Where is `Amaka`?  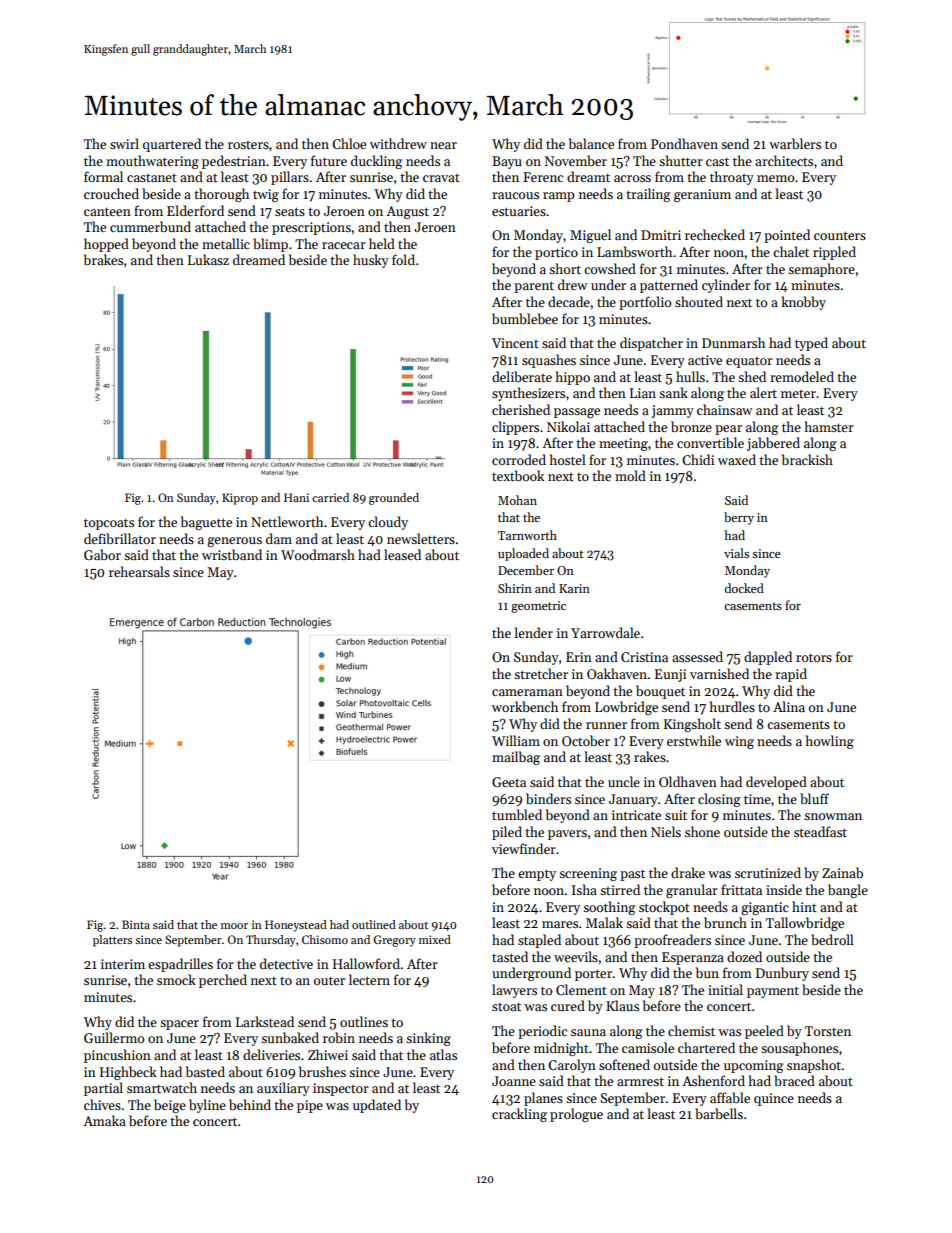 Amaka is located at coordinates (104, 1120).
